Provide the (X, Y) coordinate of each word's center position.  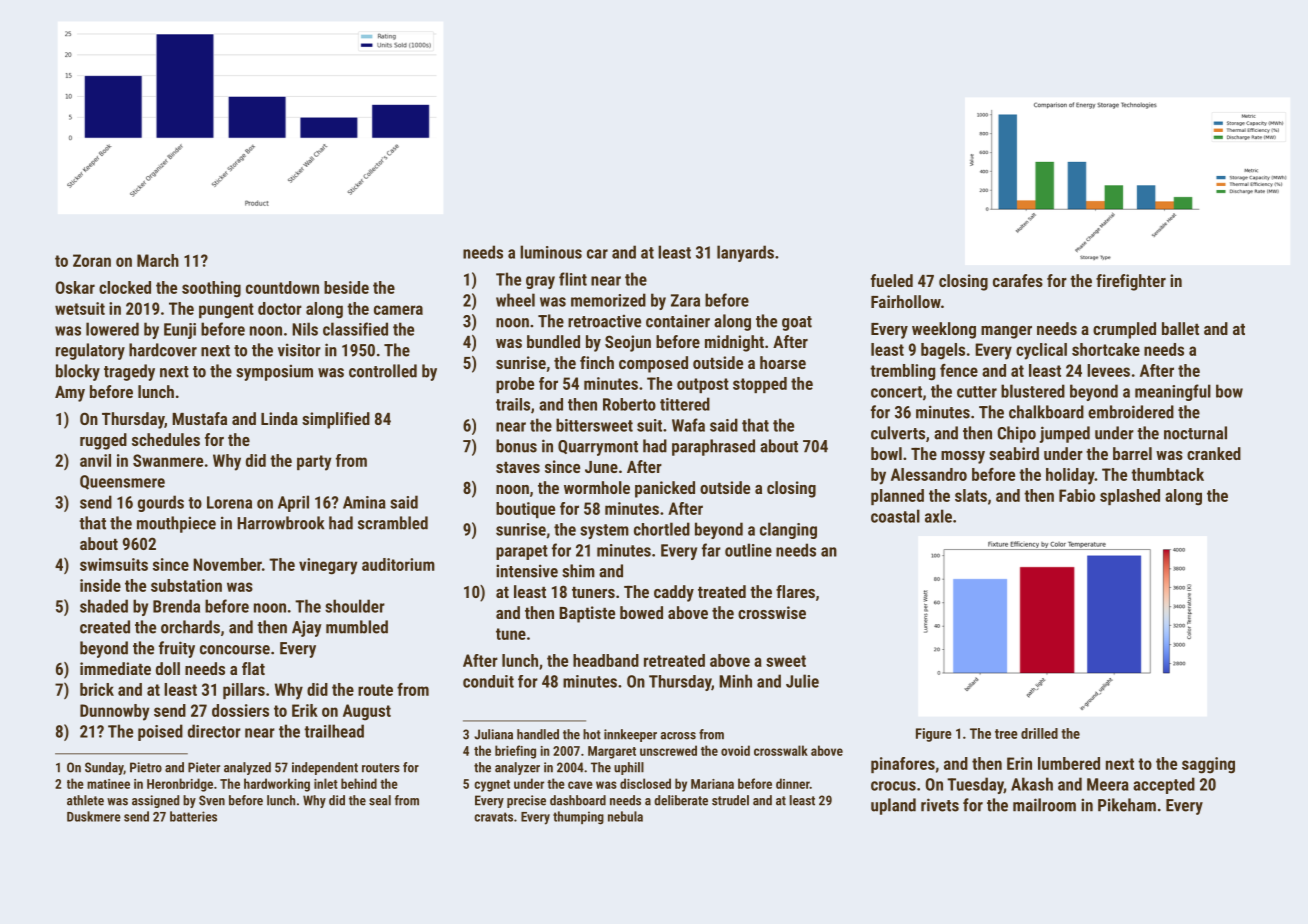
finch (597, 362)
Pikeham (1127, 805)
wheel (515, 300)
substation (186, 585)
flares (795, 591)
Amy (70, 394)
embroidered (1131, 412)
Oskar (75, 287)
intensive (527, 571)
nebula (625, 816)
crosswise (772, 612)
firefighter (1131, 282)
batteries (193, 816)
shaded (104, 606)
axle (938, 516)
